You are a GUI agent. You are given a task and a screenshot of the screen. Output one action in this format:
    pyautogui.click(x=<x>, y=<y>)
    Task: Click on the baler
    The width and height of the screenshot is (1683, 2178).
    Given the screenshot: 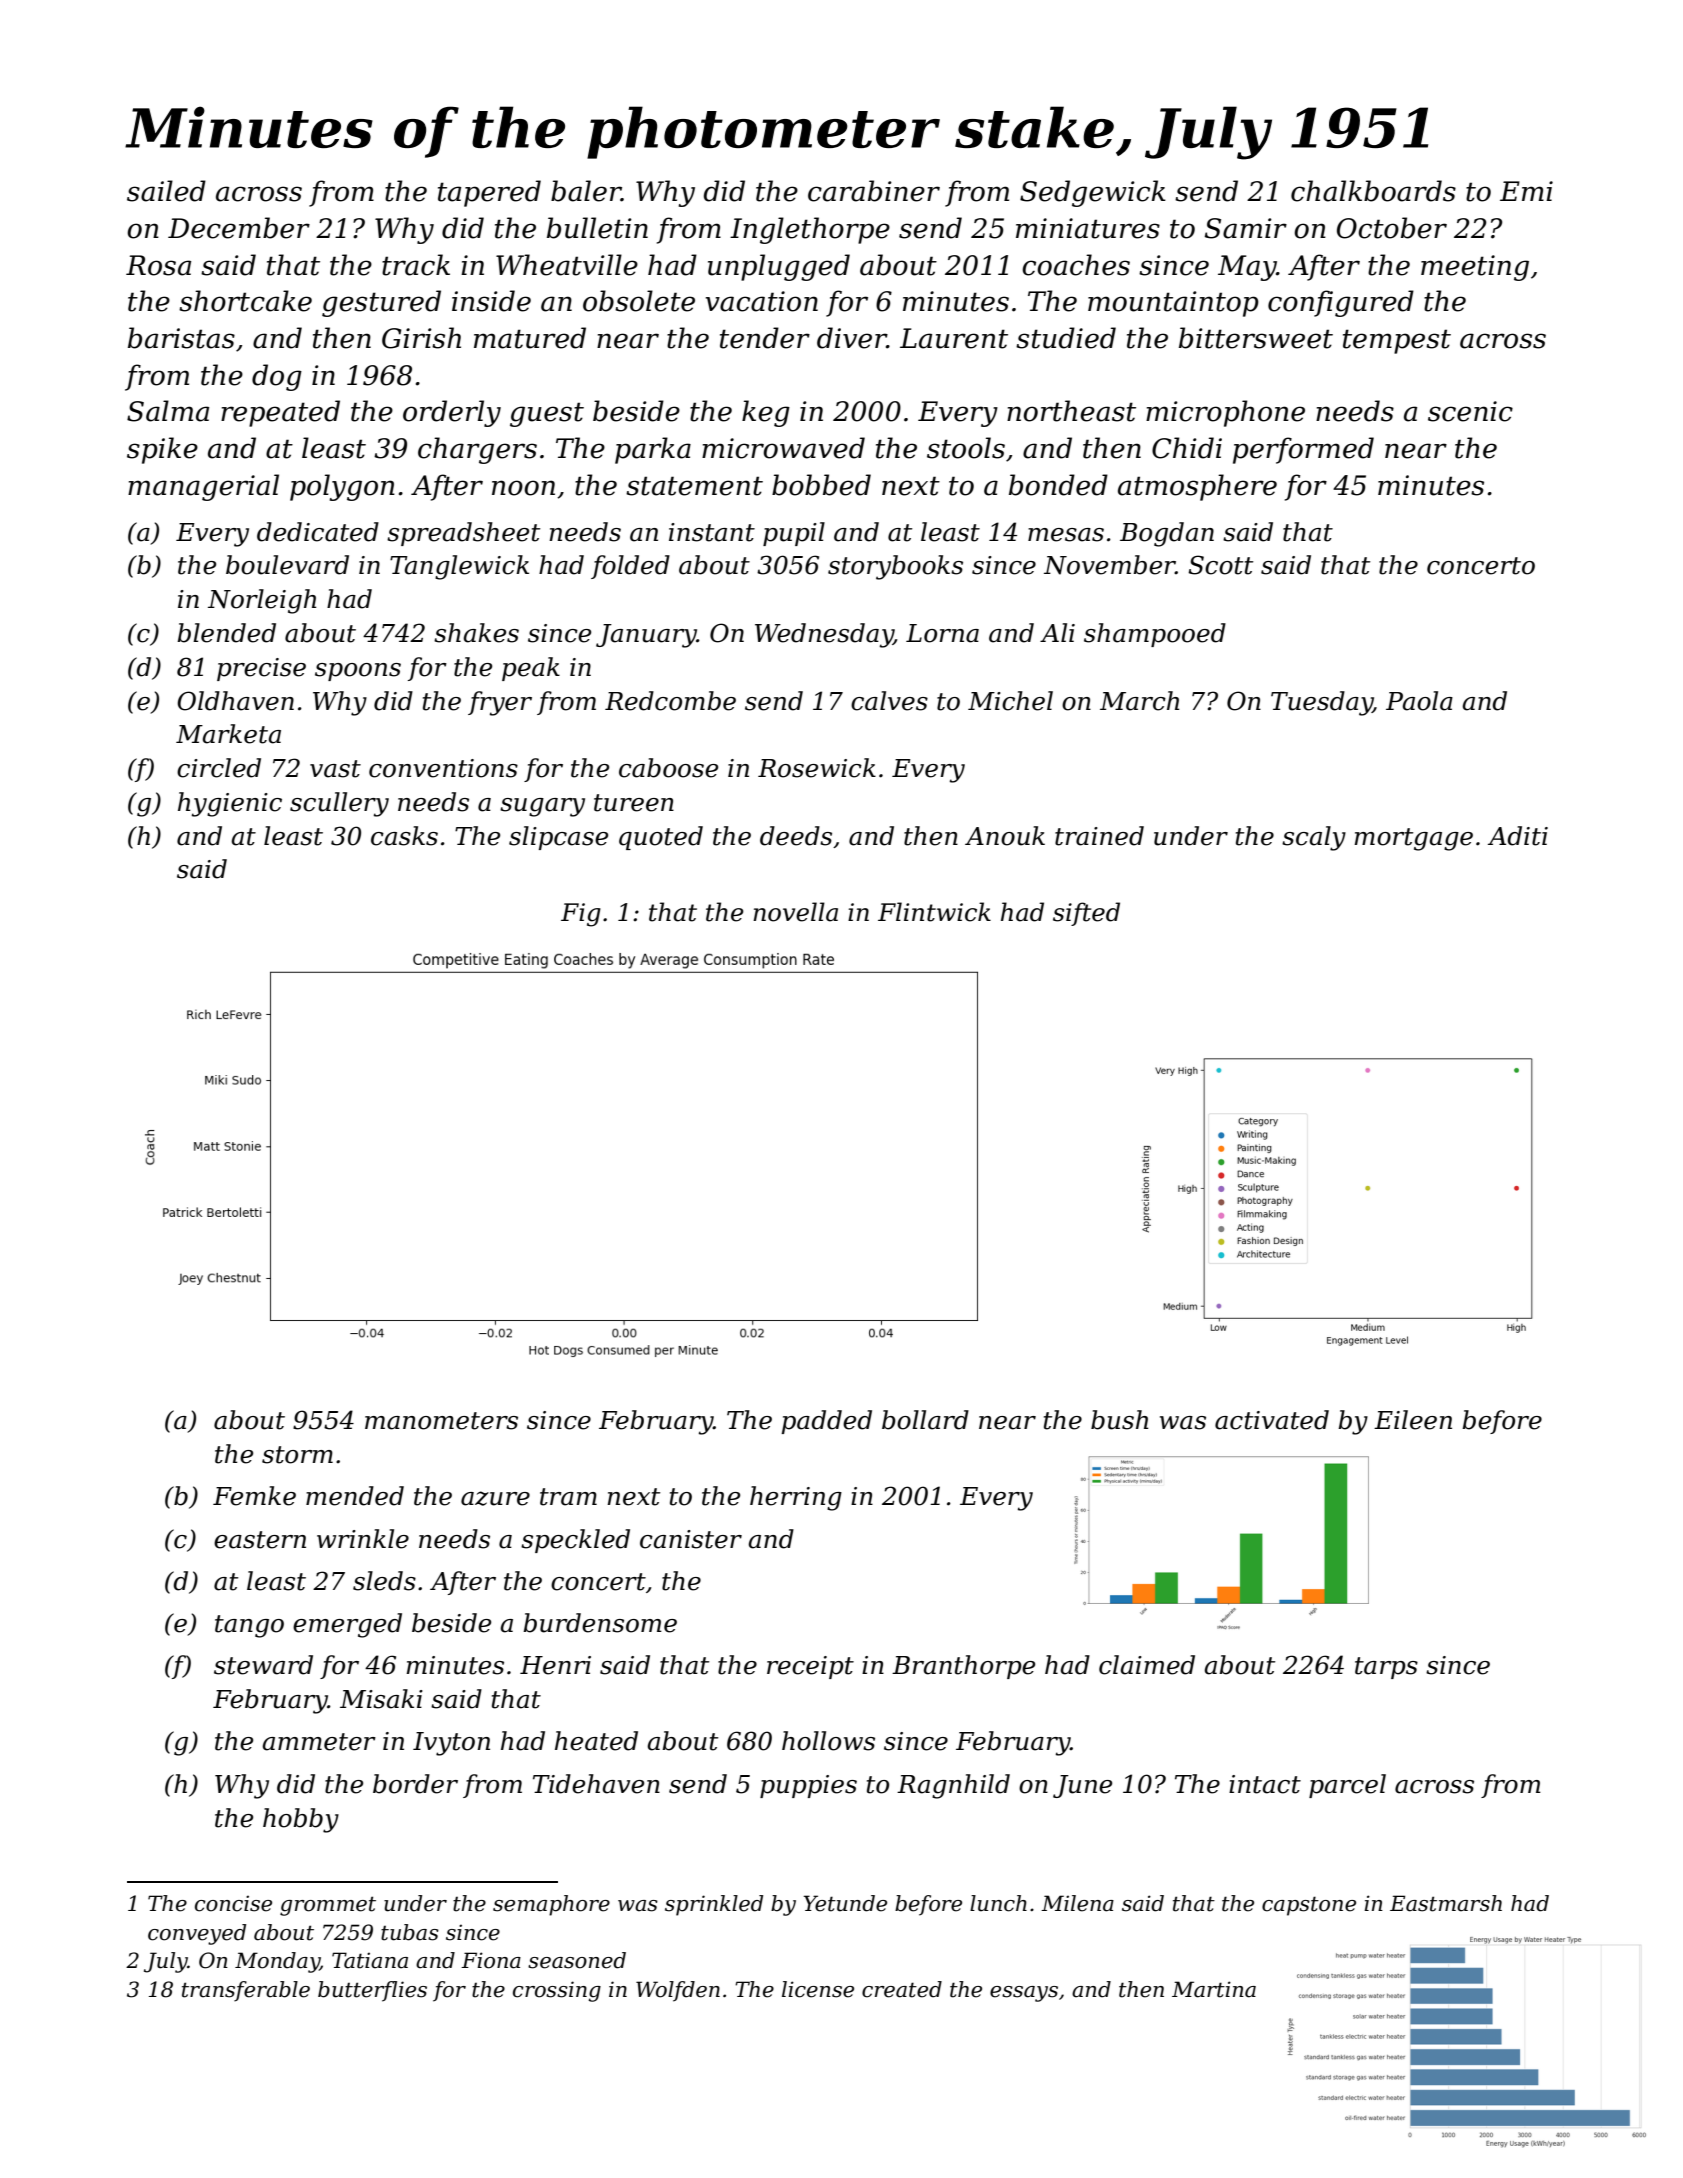 What is the action you would take?
    pyautogui.click(x=586, y=191)
